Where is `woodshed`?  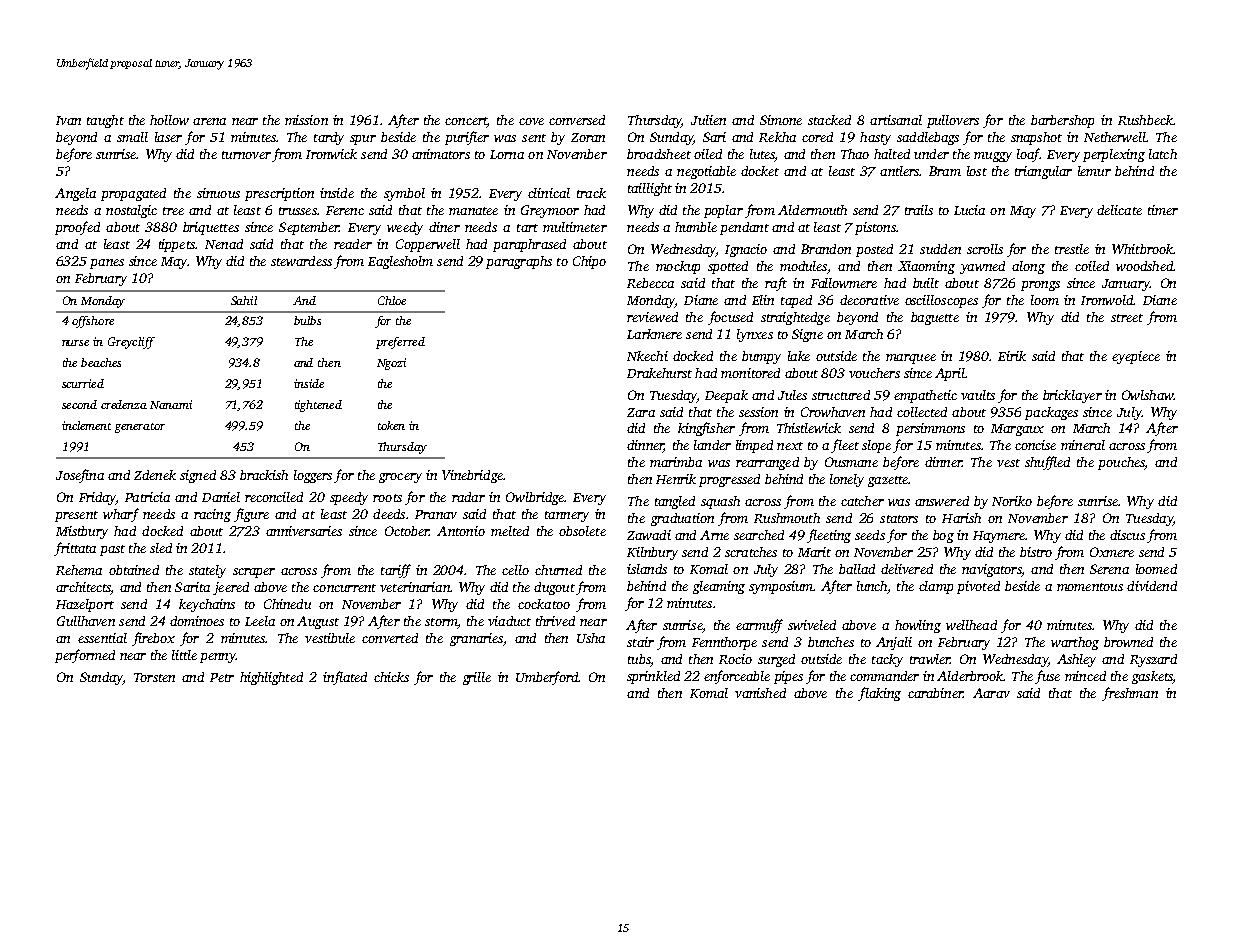 woodshed is located at coordinates (1144, 266).
